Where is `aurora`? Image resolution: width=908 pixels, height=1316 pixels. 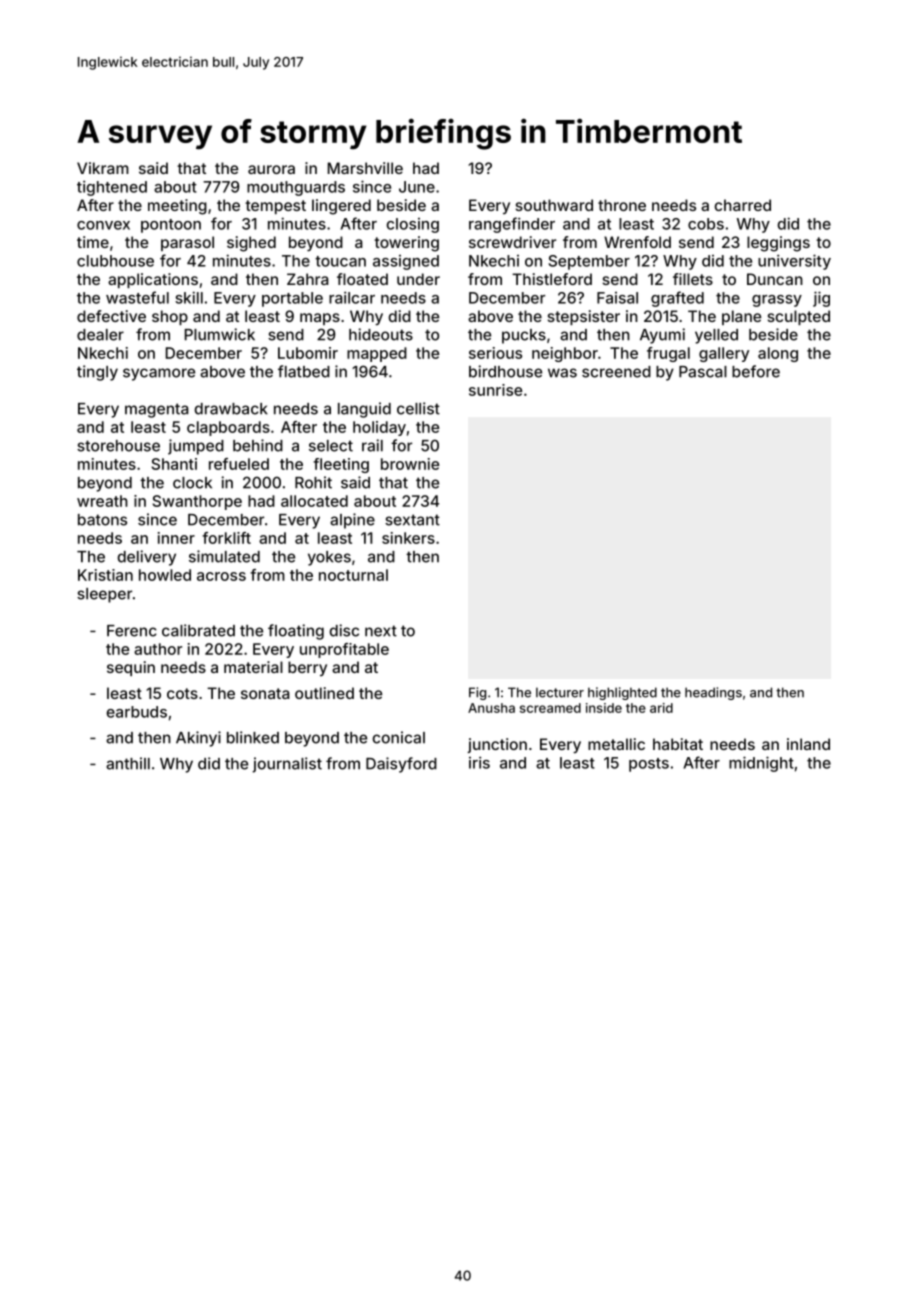
aurora is located at coordinates (271, 169).
